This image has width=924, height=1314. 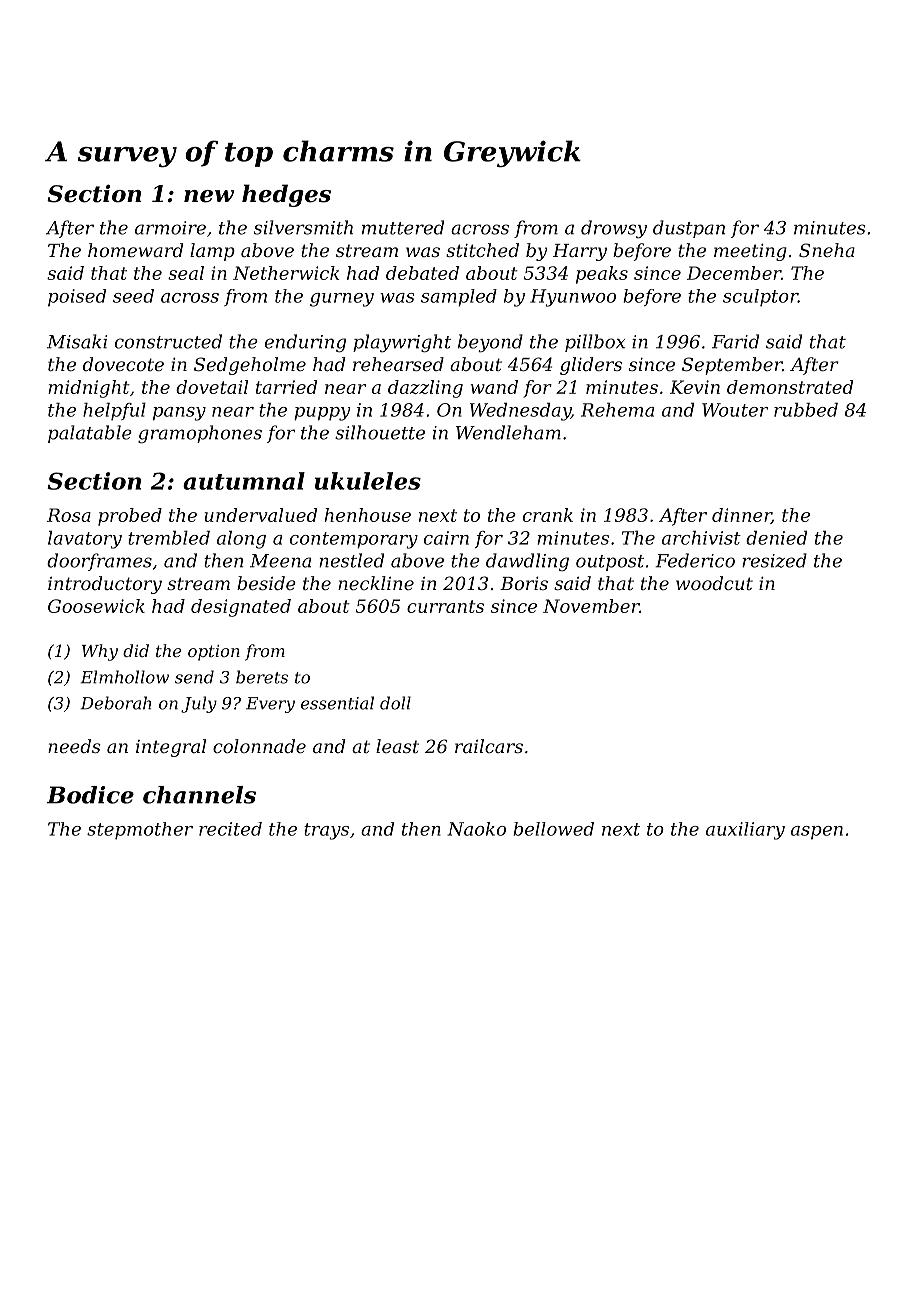 I want to click on new, so click(x=209, y=196).
